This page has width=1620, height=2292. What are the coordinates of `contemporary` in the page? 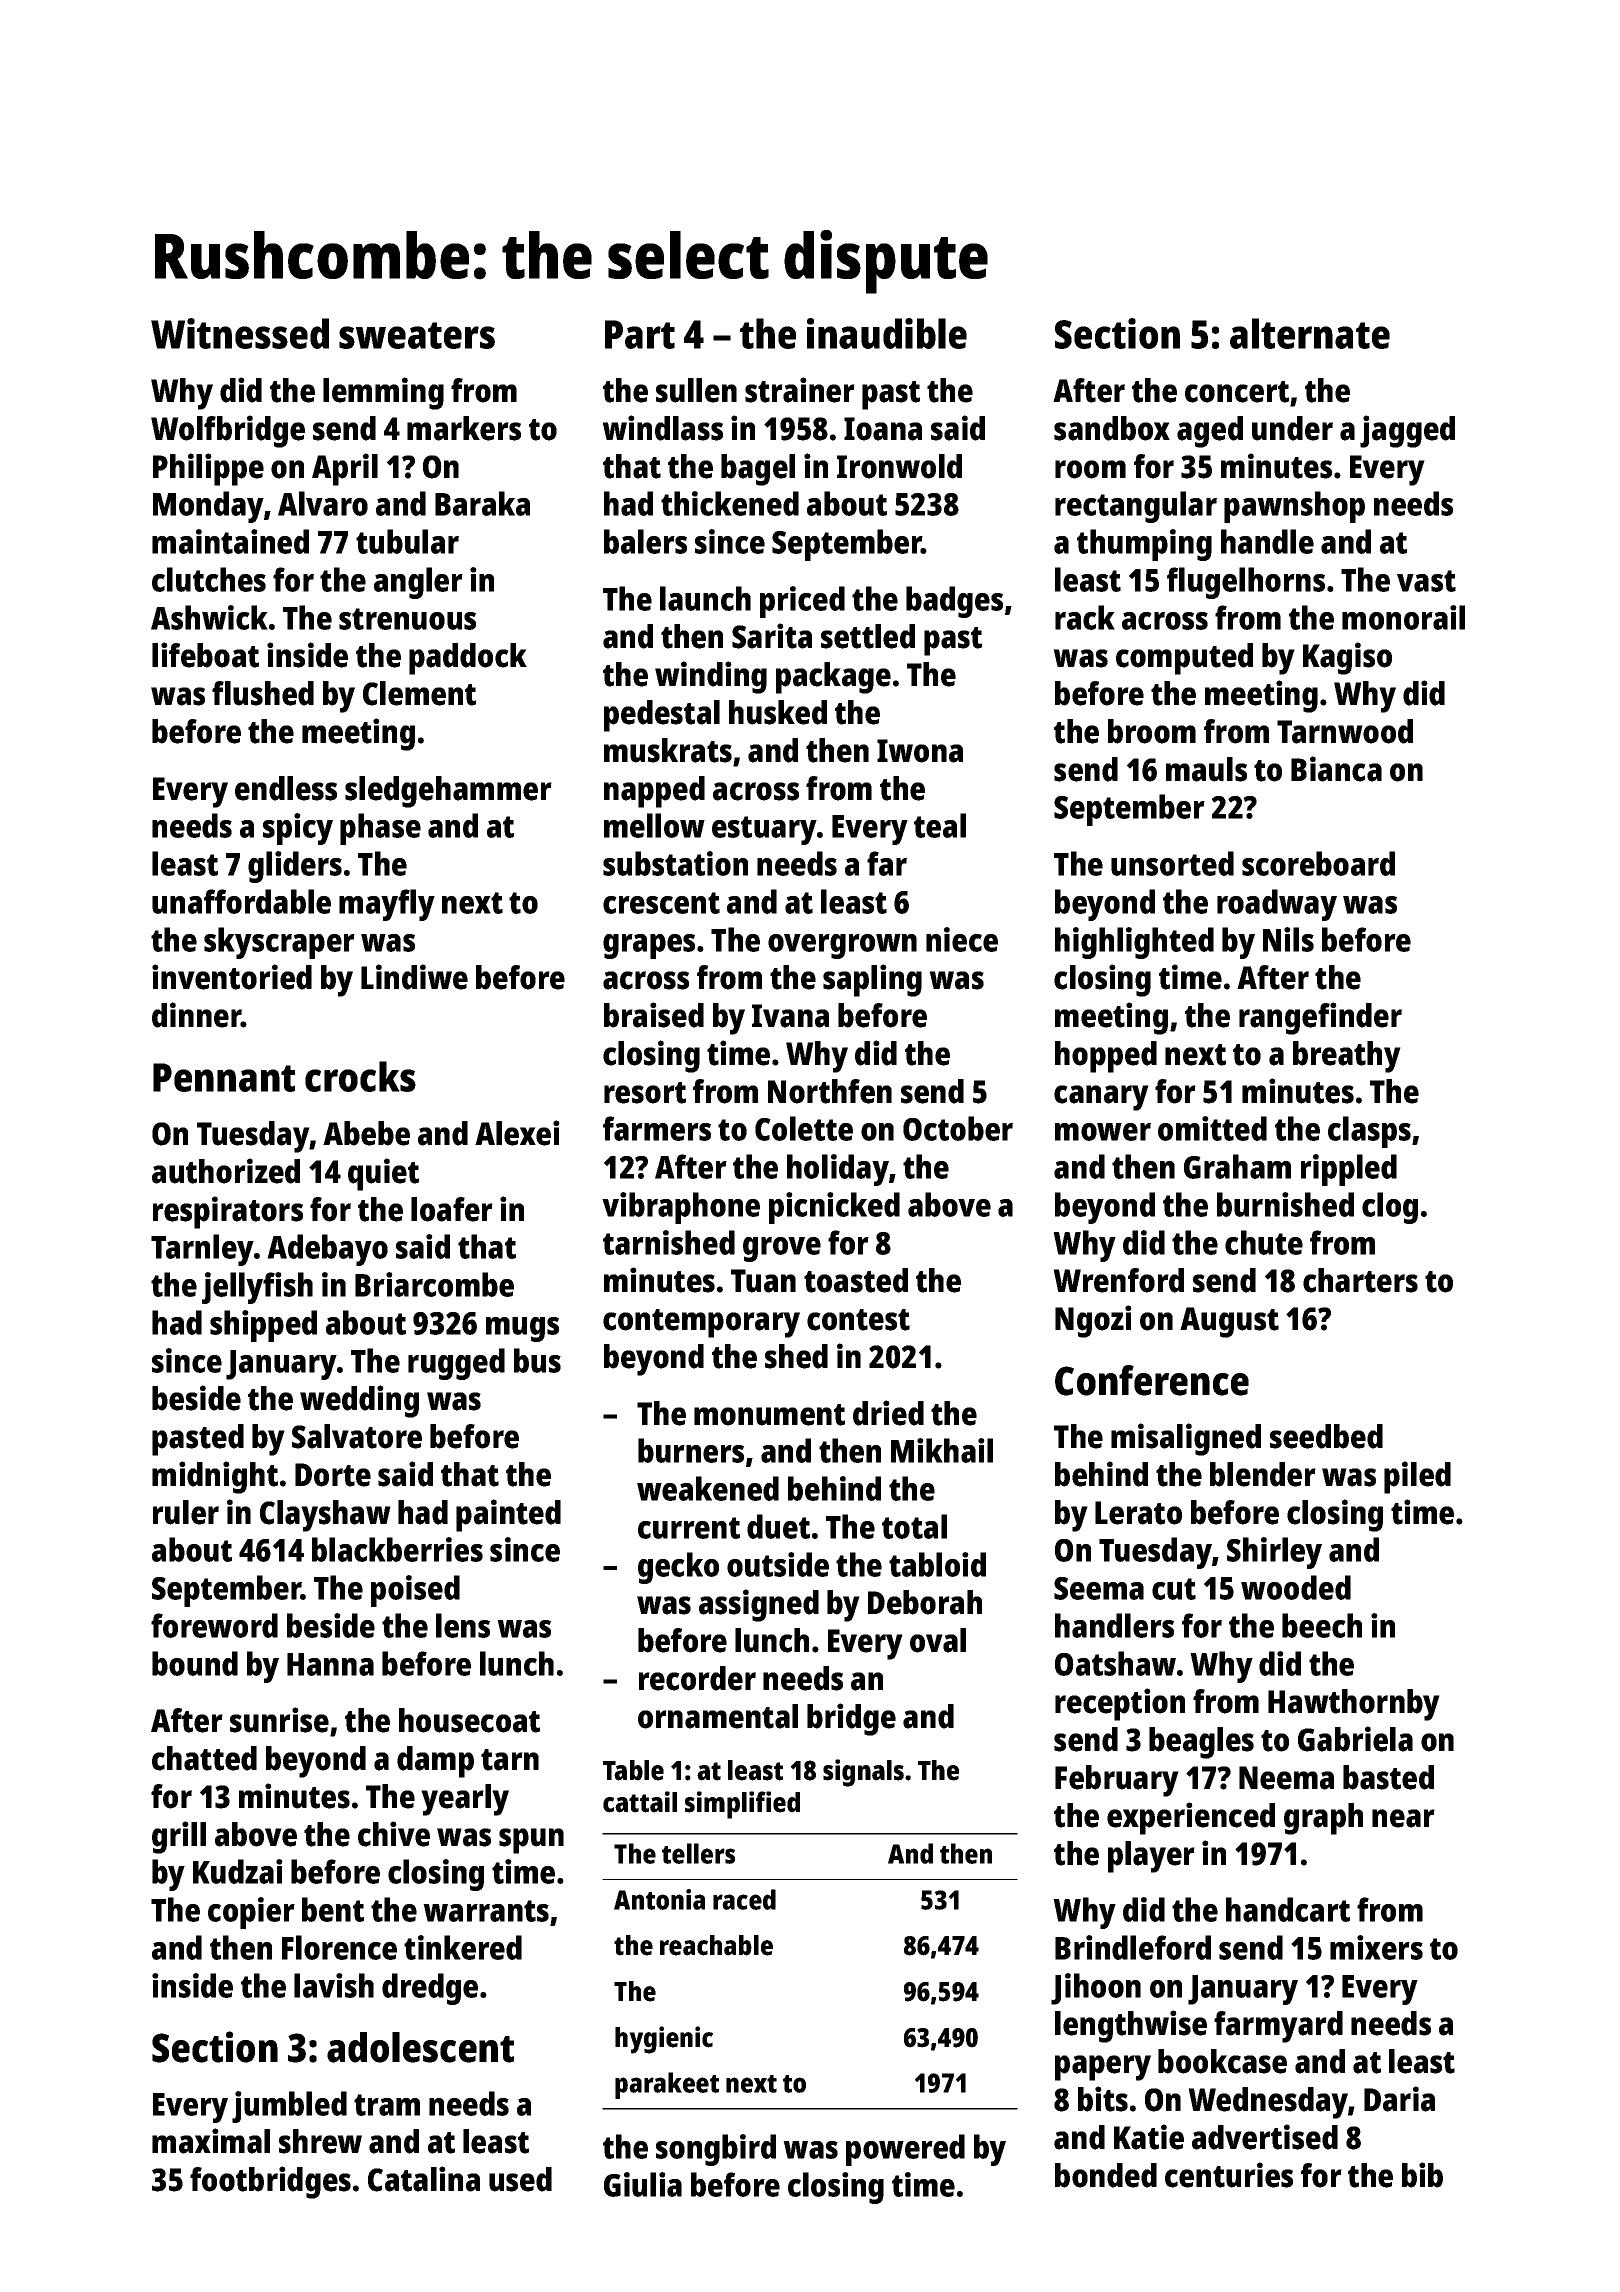 It's located at (701, 1323).
